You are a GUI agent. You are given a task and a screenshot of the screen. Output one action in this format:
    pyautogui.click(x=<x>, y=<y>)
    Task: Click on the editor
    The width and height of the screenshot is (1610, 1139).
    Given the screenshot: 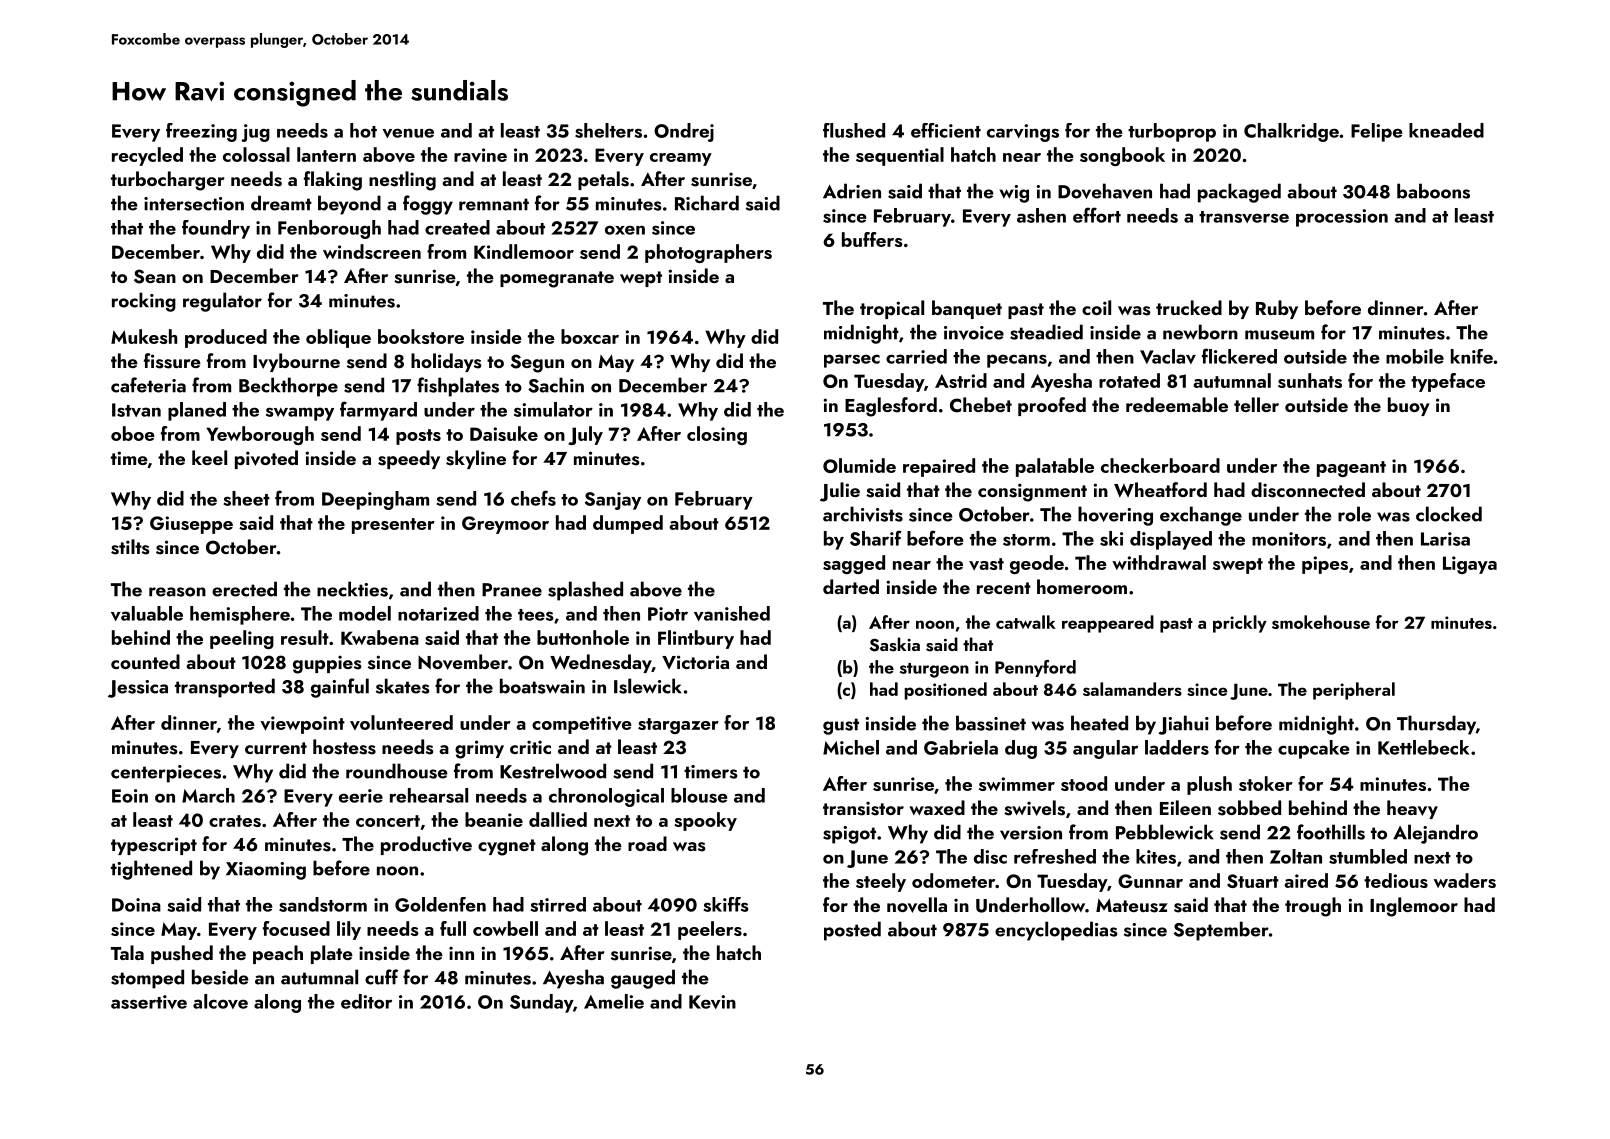 What is the action you would take?
    pyautogui.click(x=366, y=1001)
